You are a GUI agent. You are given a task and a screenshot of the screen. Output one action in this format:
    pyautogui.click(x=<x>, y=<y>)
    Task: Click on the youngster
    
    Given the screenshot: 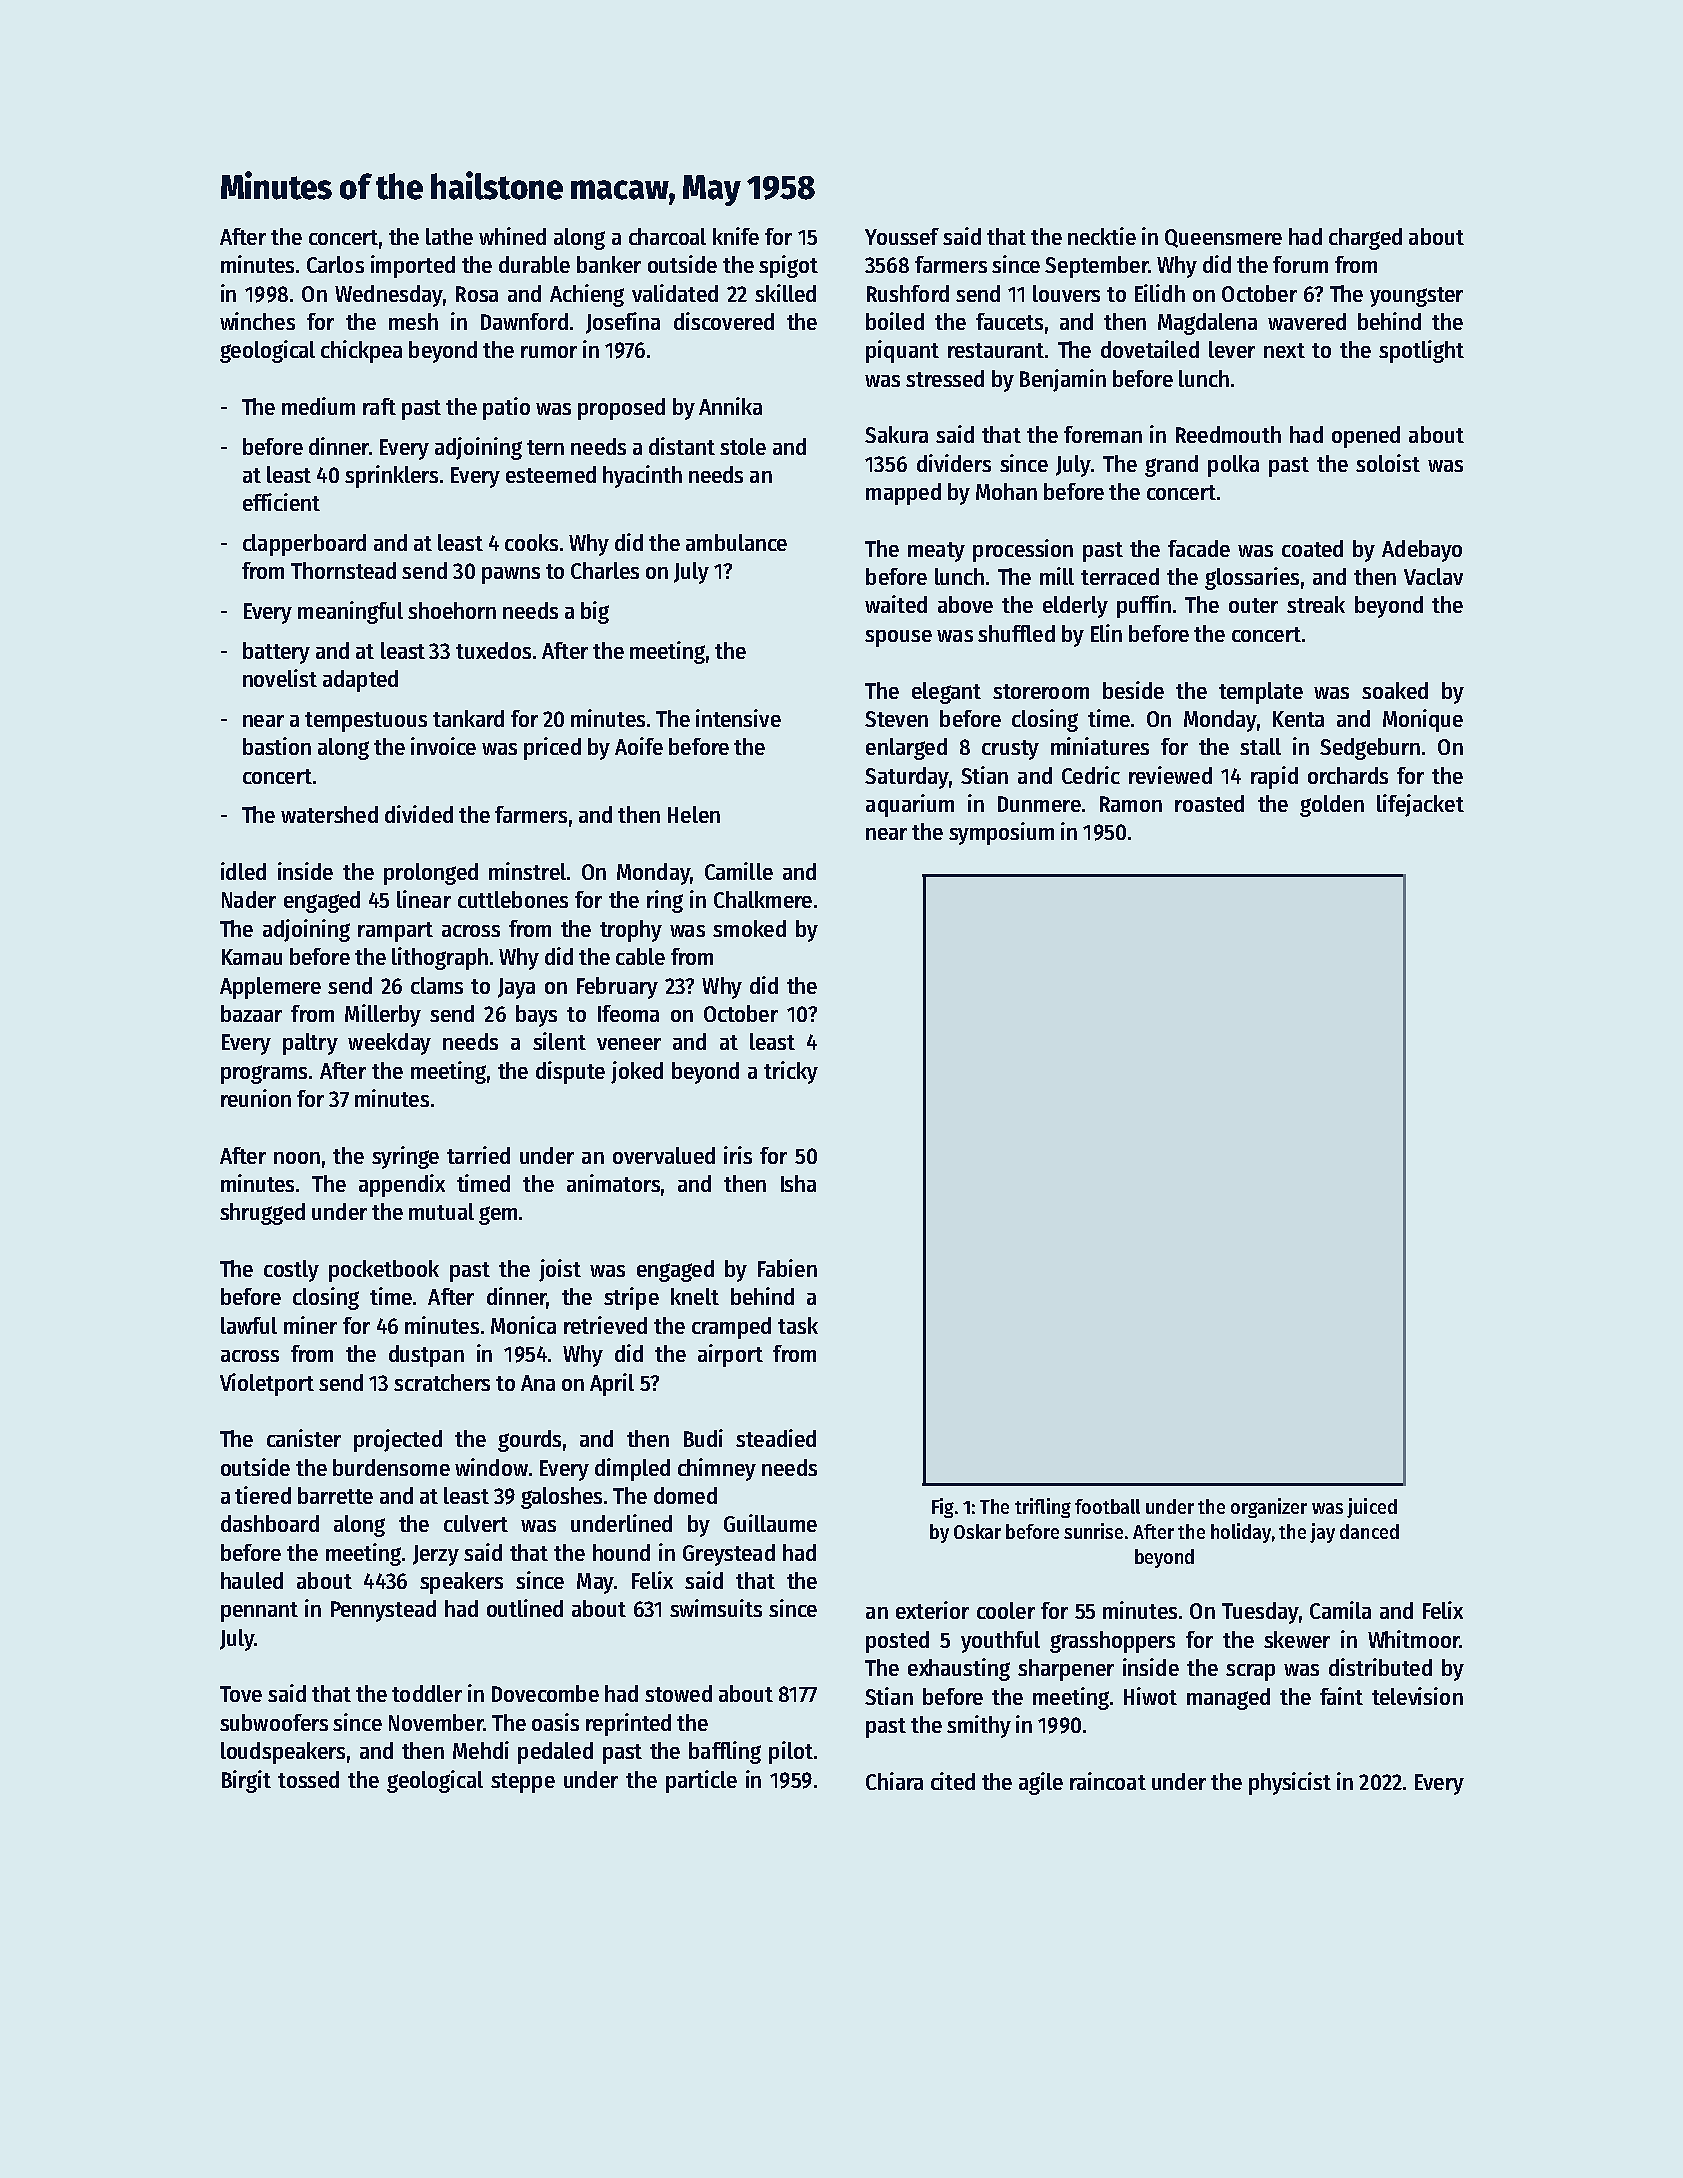 What is the action you would take?
    pyautogui.click(x=1416, y=297)
